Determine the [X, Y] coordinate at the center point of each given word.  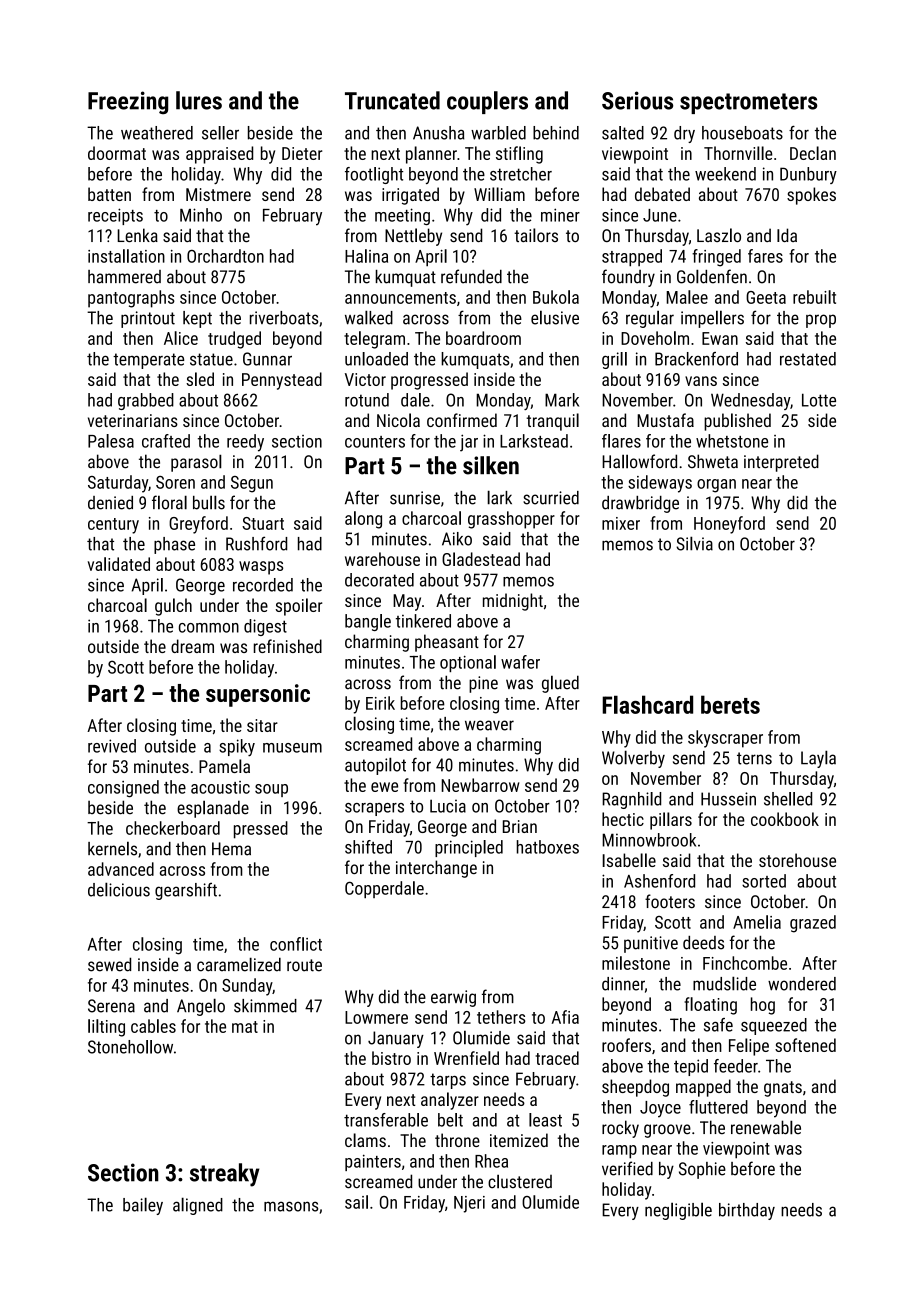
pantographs [131, 299]
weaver [489, 725]
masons [291, 1206]
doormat [117, 153]
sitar [262, 725]
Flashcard [647, 704]
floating [710, 1006]
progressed [429, 381]
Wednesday [750, 401]
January [396, 1039]
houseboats [742, 133]
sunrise [415, 498]
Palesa [111, 441]
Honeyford [729, 525]
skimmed [265, 1006]
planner [431, 155]
